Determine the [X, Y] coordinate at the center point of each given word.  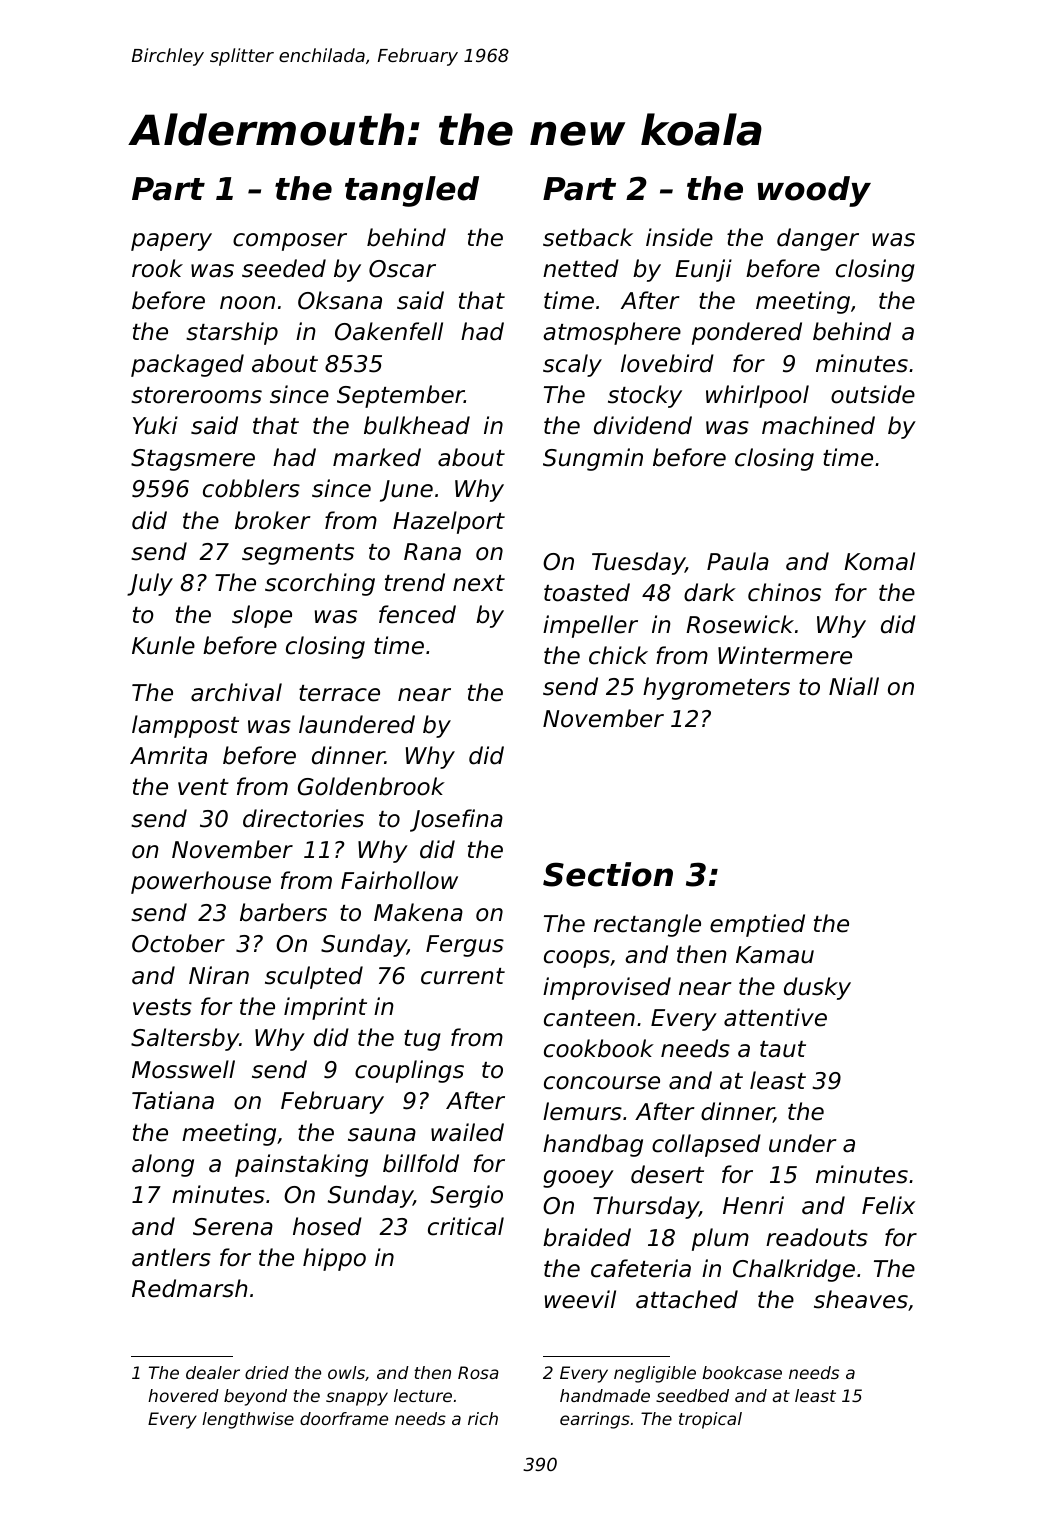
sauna [382, 1135]
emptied [757, 925]
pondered [747, 333]
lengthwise [248, 1420]
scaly [572, 365]
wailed [467, 1132]
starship [232, 333]
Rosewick [740, 624]
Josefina [456, 820]
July [150, 584]
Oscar [402, 269]
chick [618, 655]
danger [818, 239]
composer [290, 242]
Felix [888, 1205]
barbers [283, 912]
